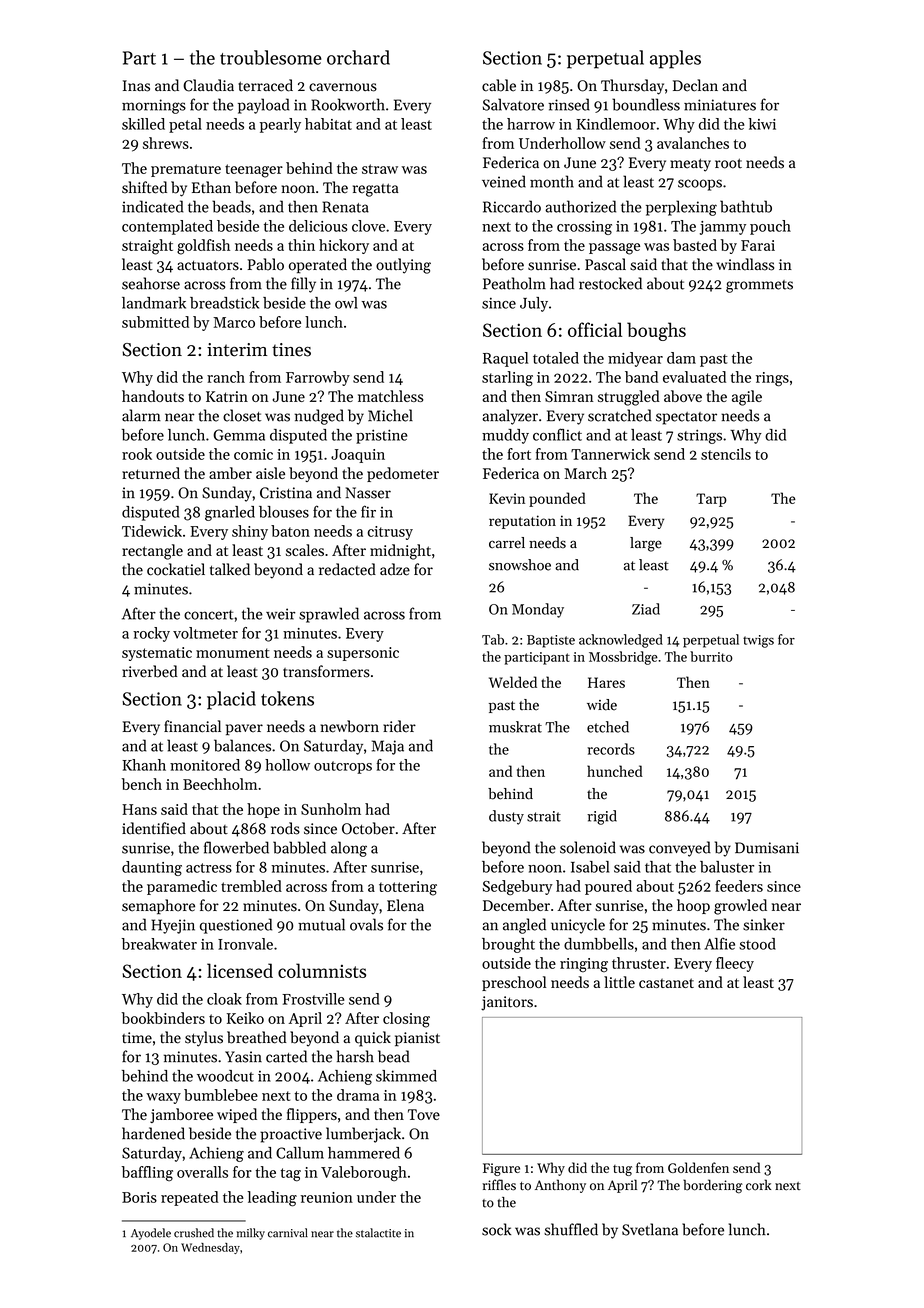  I want to click on hope, so click(263, 810).
